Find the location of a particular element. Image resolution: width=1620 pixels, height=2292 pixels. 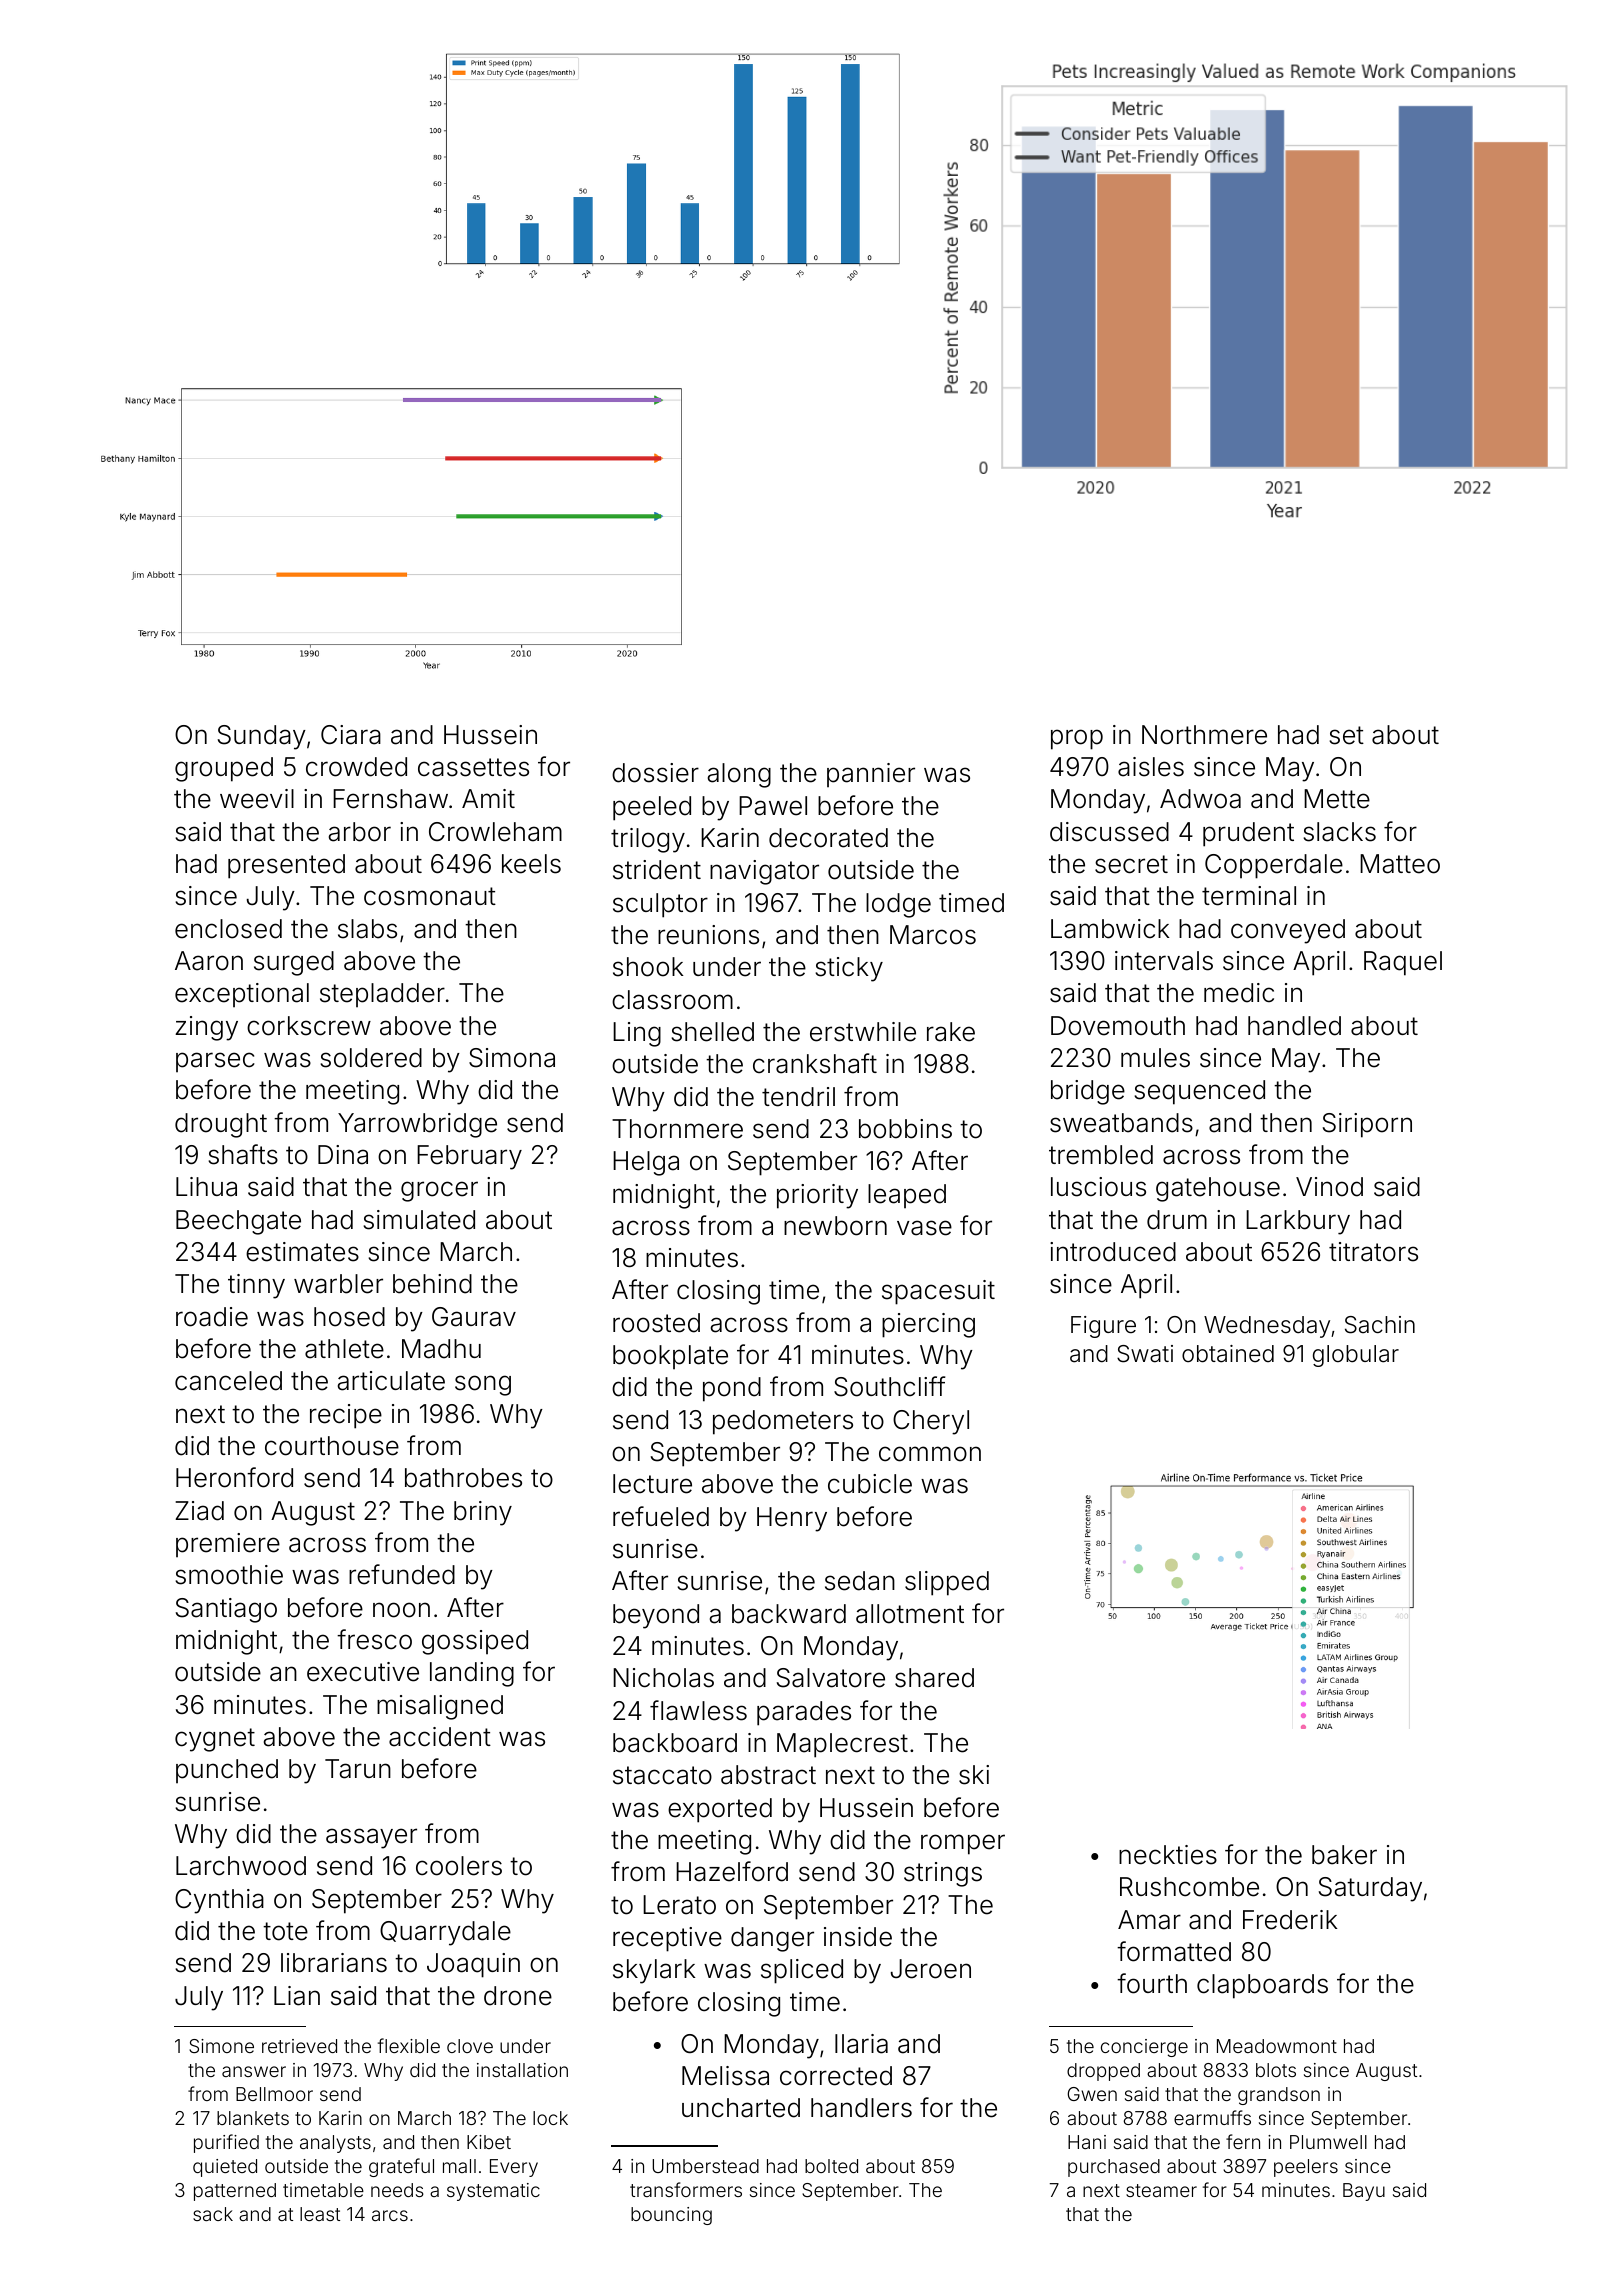

arcs is located at coordinates (390, 2215).
